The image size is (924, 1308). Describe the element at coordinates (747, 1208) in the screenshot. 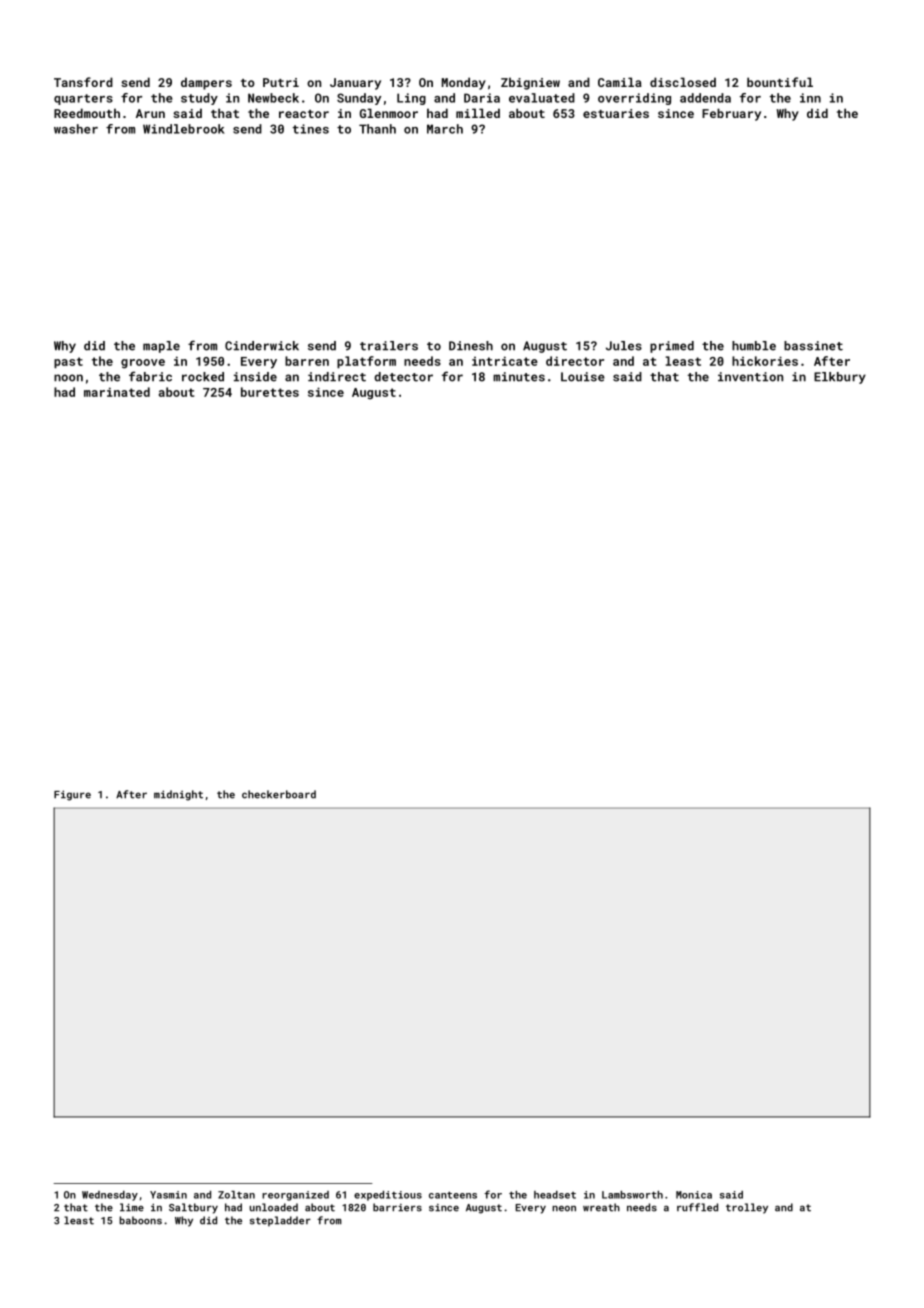

I see `trolley` at that location.
